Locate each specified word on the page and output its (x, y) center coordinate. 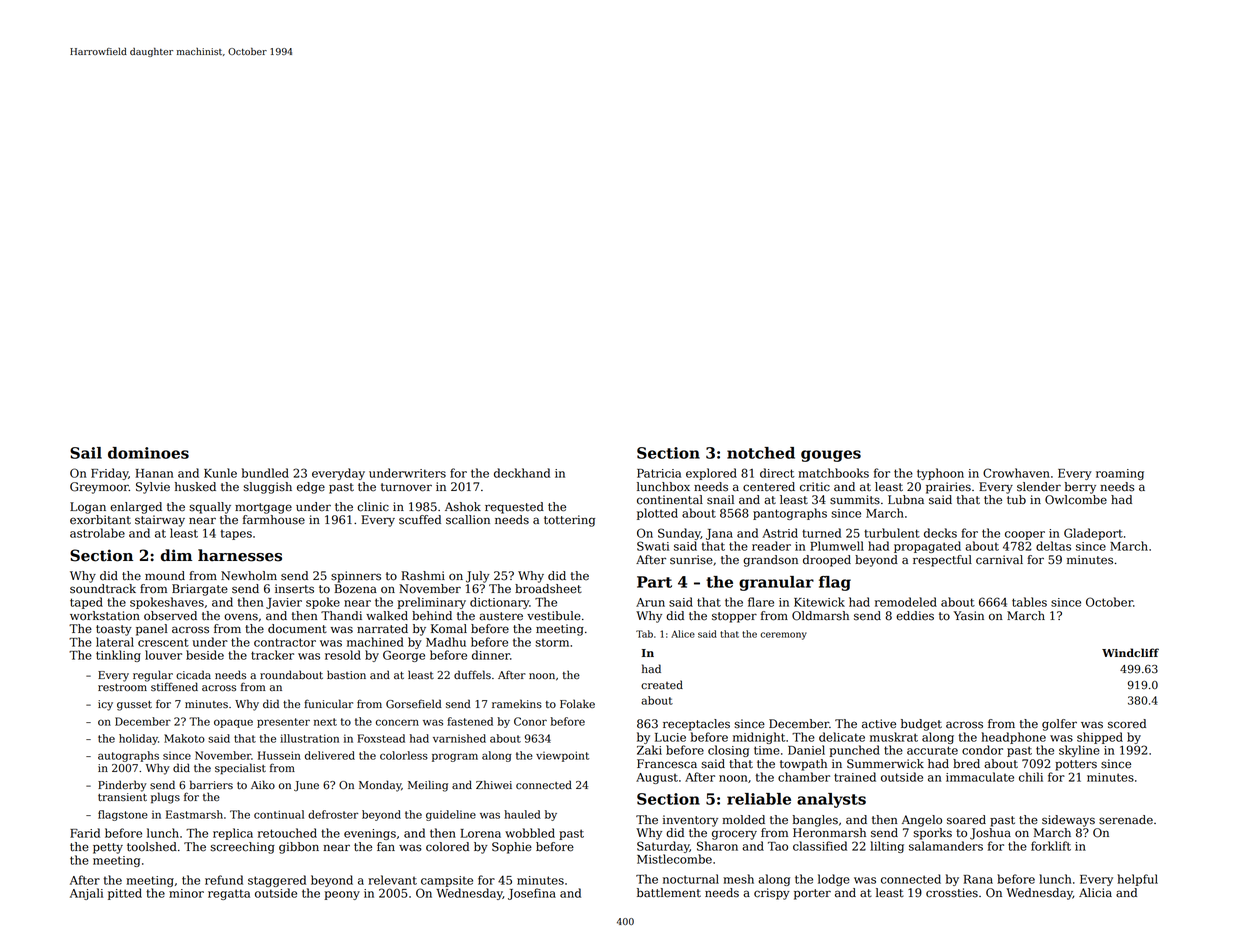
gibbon (299, 848)
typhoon (940, 474)
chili (1031, 777)
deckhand (522, 473)
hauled (522, 814)
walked (387, 616)
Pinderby (122, 786)
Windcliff (1130, 653)
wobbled (530, 833)
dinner (491, 655)
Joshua (990, 834)
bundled (265, 473)
